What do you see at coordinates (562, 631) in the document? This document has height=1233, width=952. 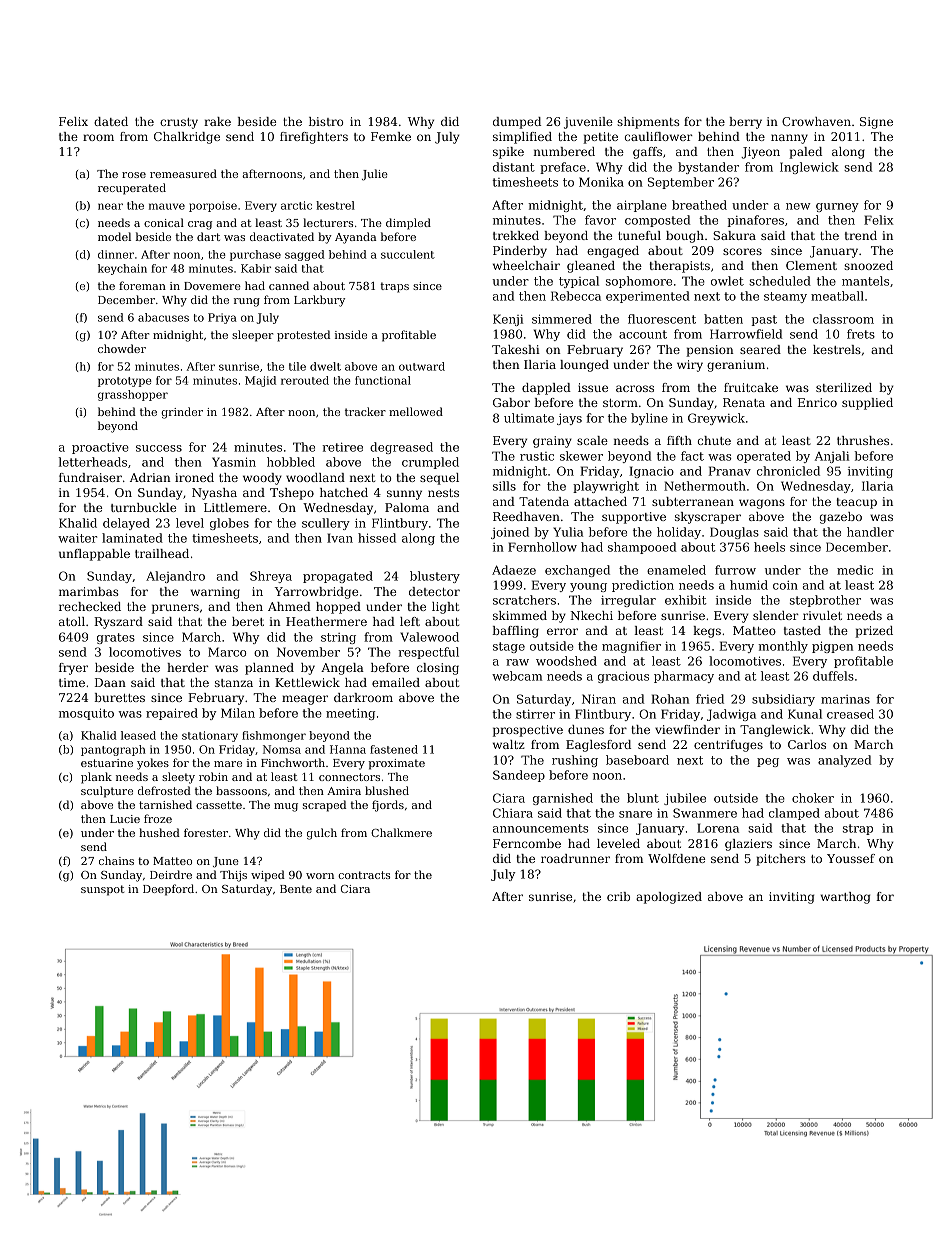 I see `error` at bounding box center [562, 631].
